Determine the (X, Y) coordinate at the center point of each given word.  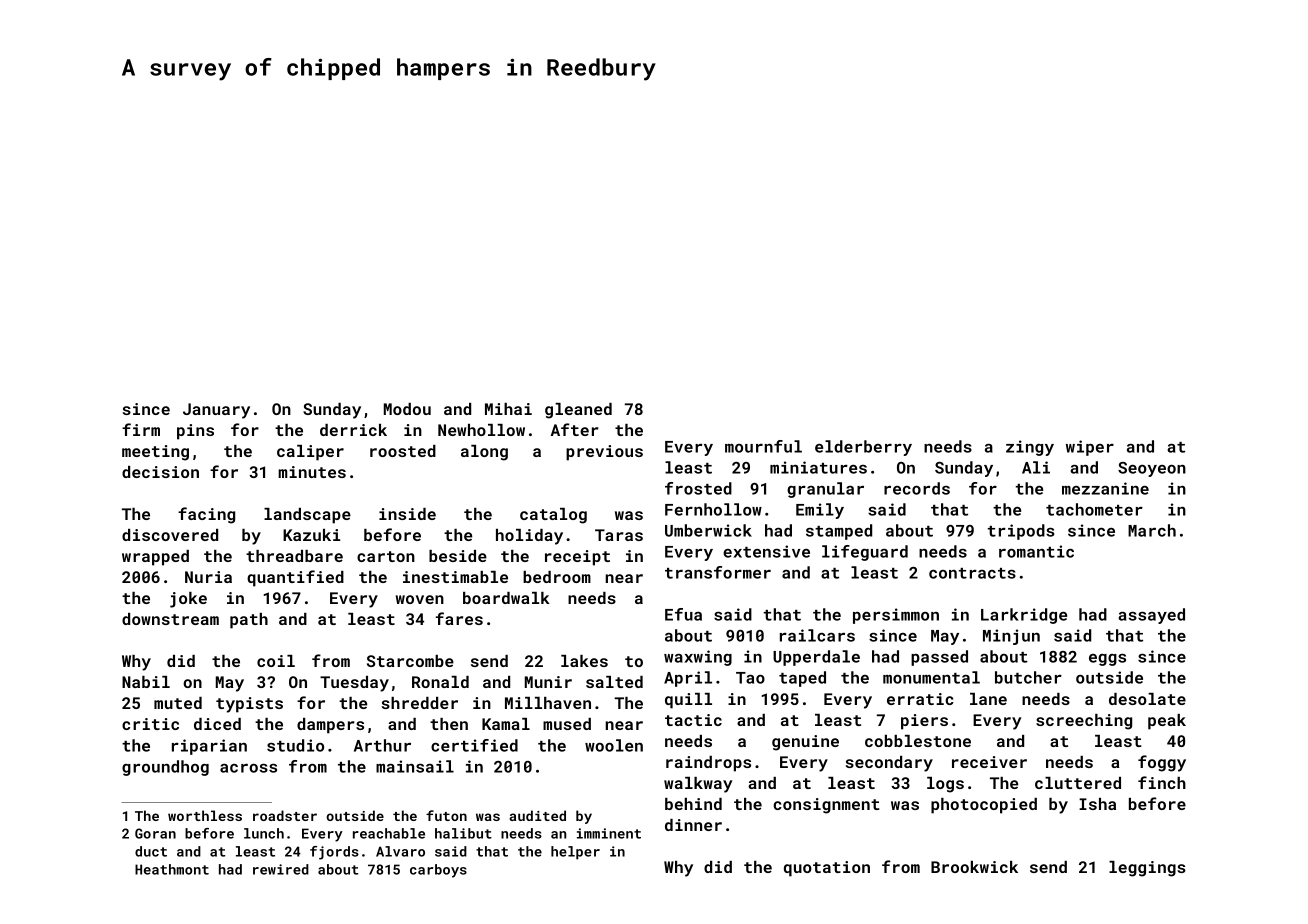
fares (459, 618)
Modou (407, 409)
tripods (1021, 532)
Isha (1097, 804)
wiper (1090, 448)
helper (575, 853)
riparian (209, 747)
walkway (698, 785)
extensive (766, 551)
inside (407, 514)
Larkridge (1024, 616)
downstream (170, 619)
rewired (281, 869)
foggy (1162, 763)
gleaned (578, 411)
